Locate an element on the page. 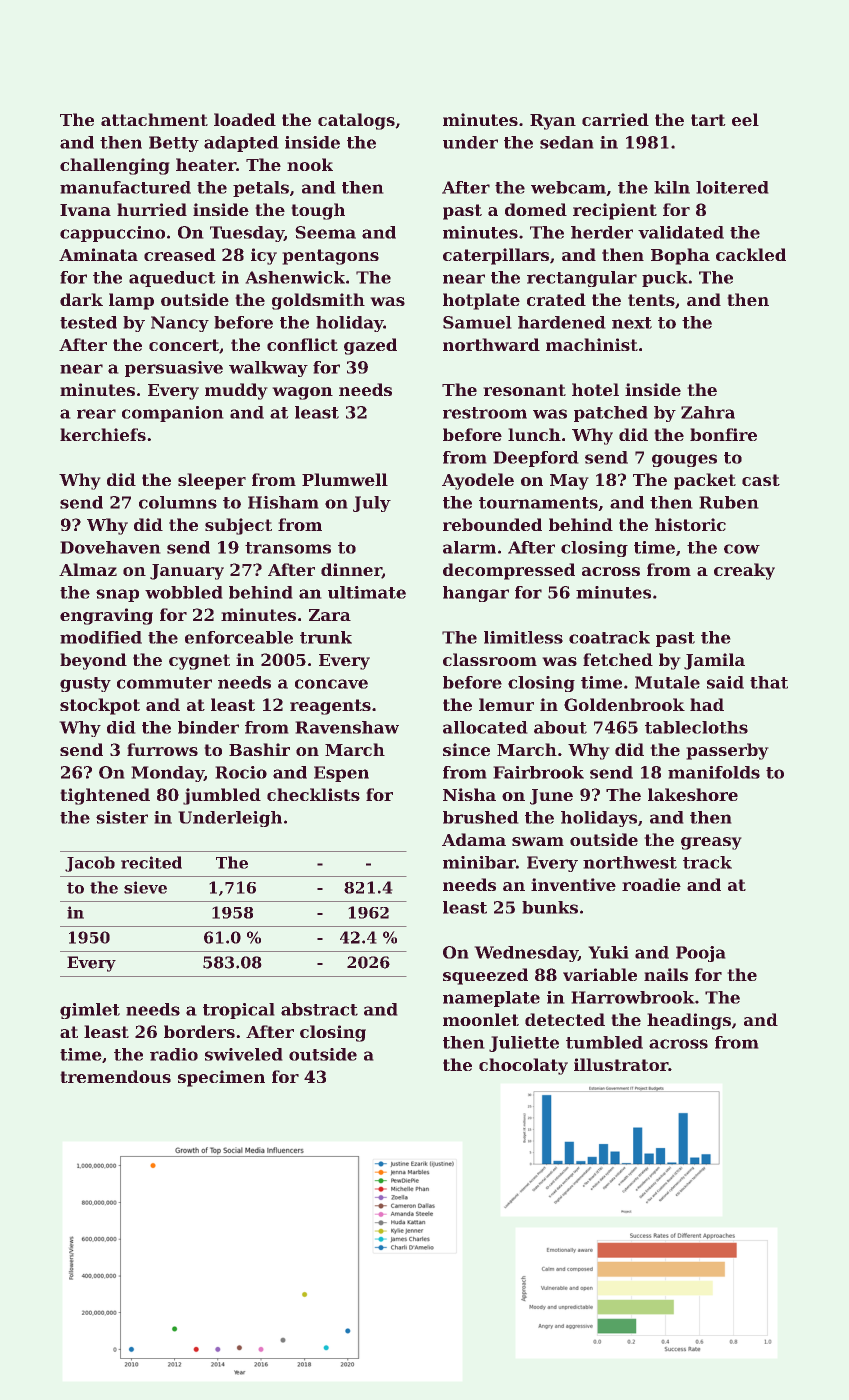 The height and width of the document is (1400, 849). lemur is located at coordinates (506, 704).
